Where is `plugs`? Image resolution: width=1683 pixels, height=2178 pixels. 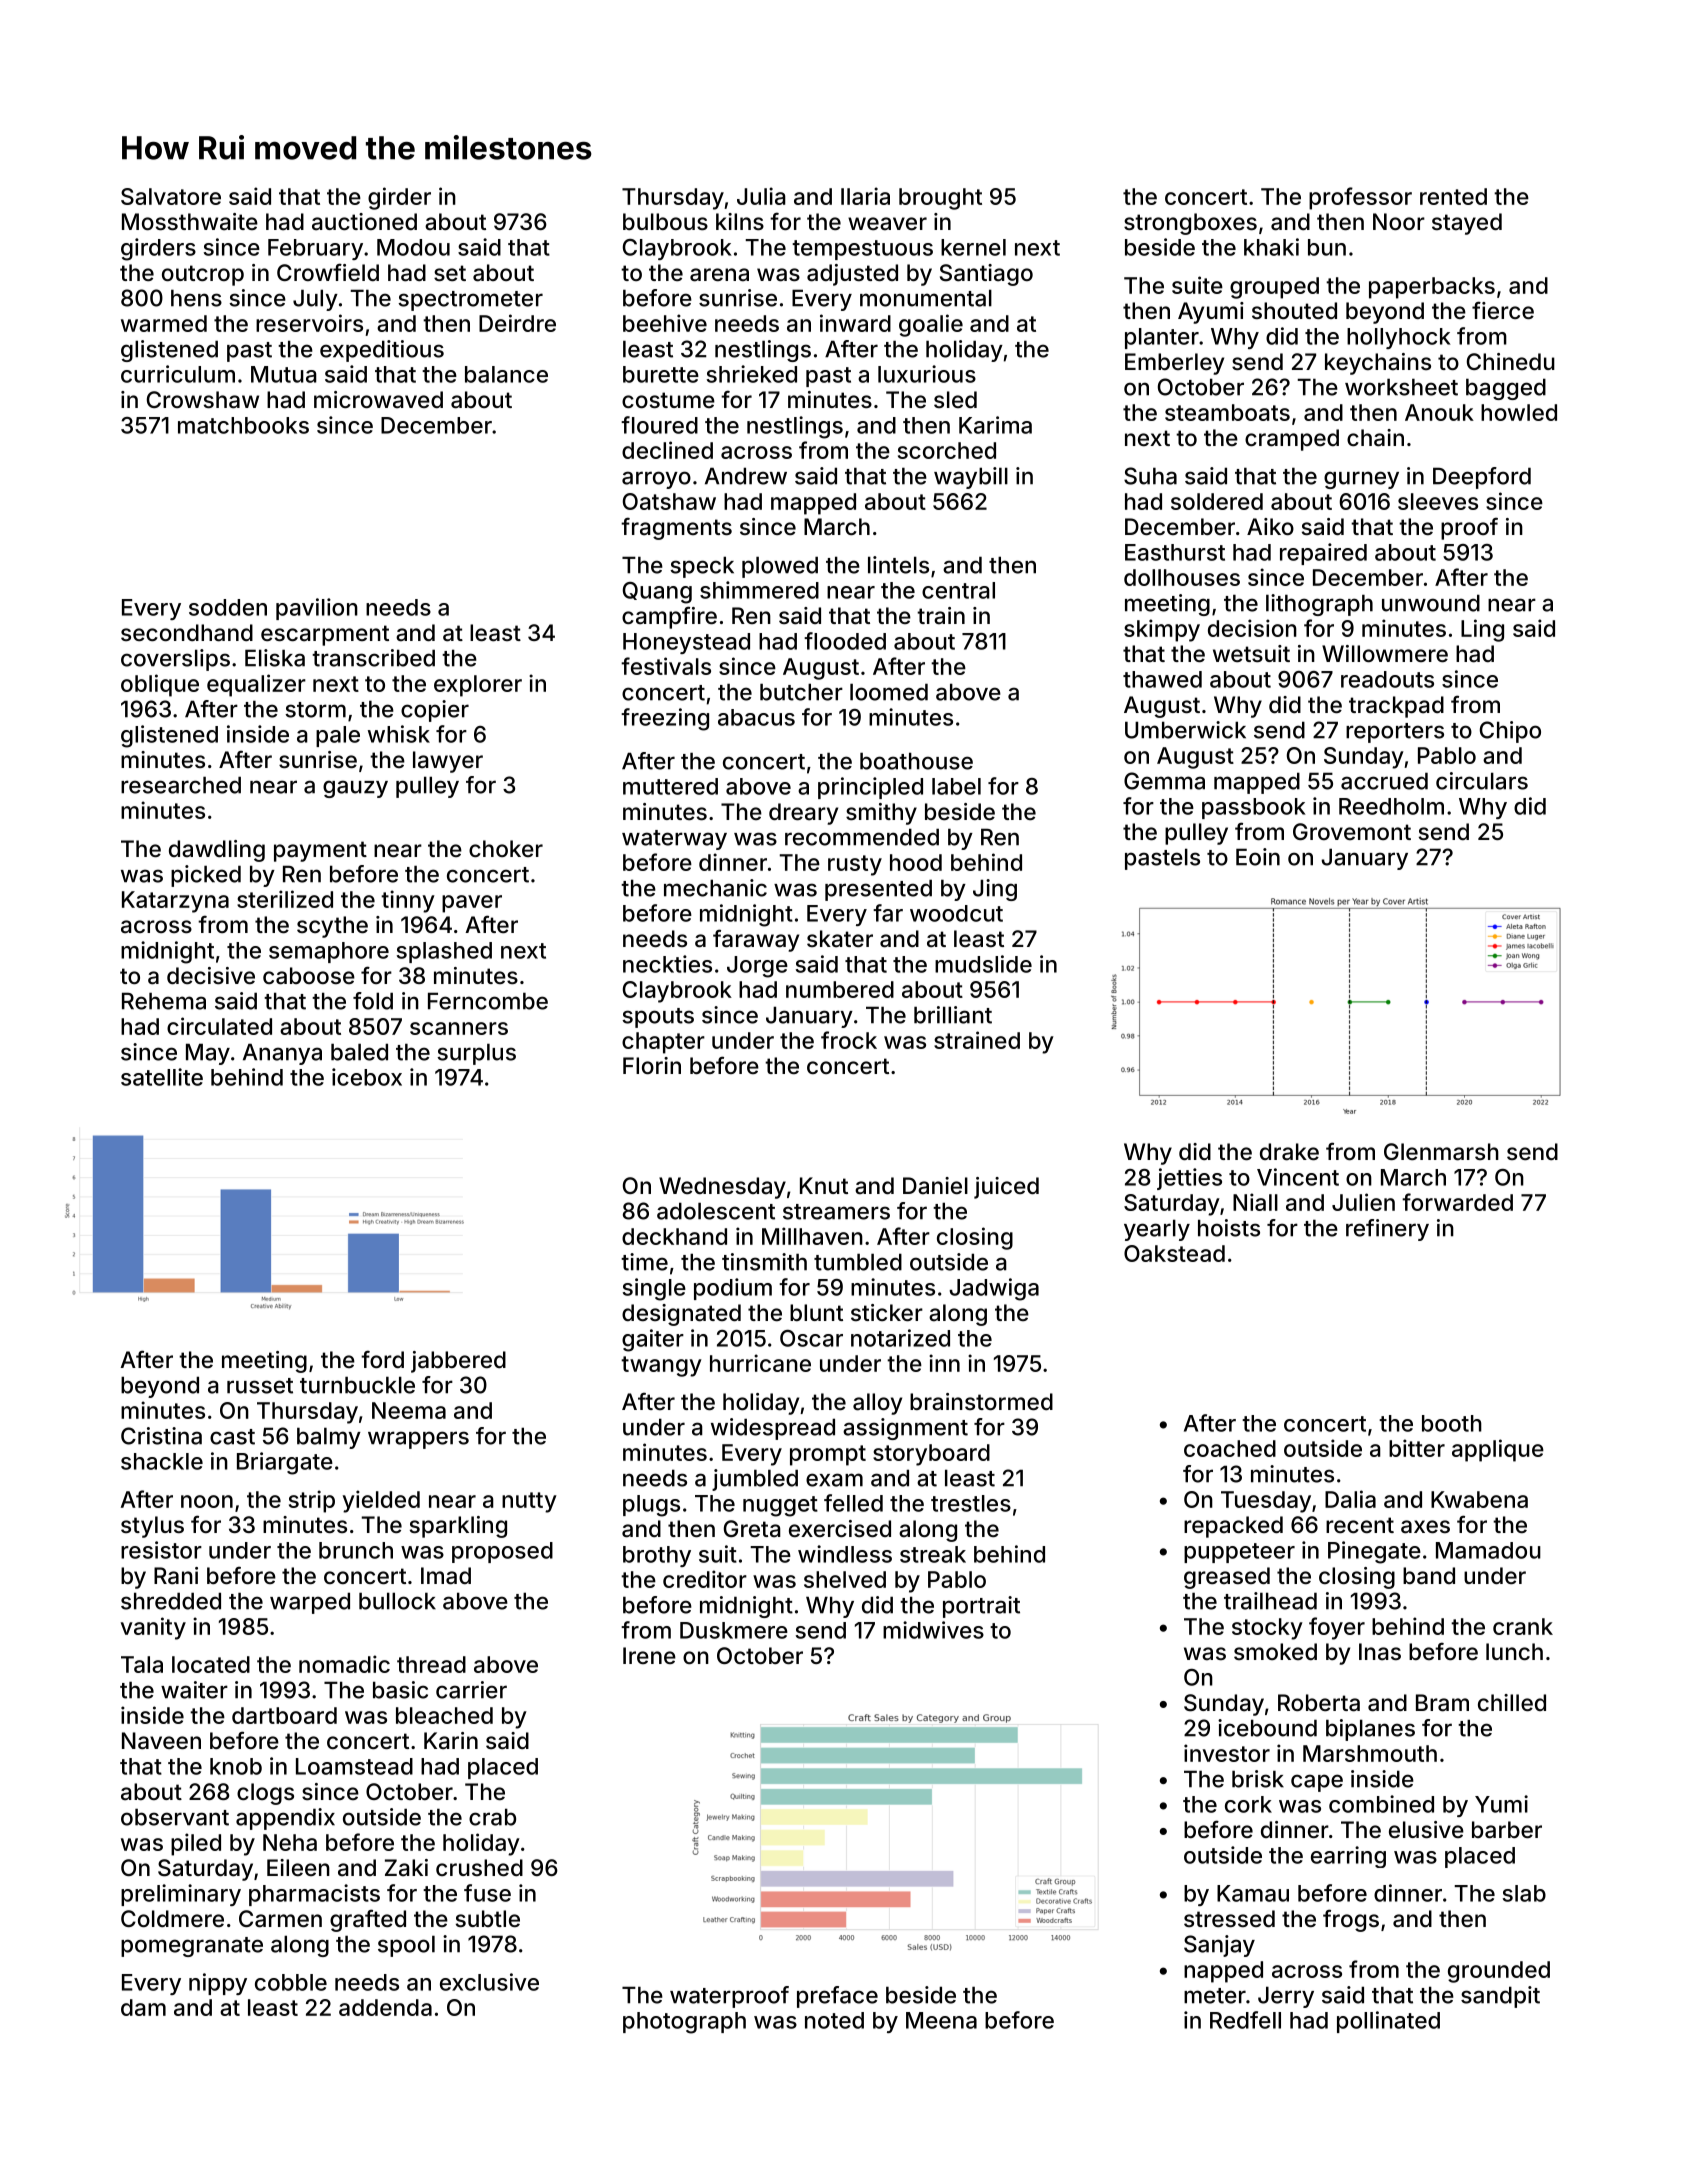
plugs is located at coordinates (651, 1506).
